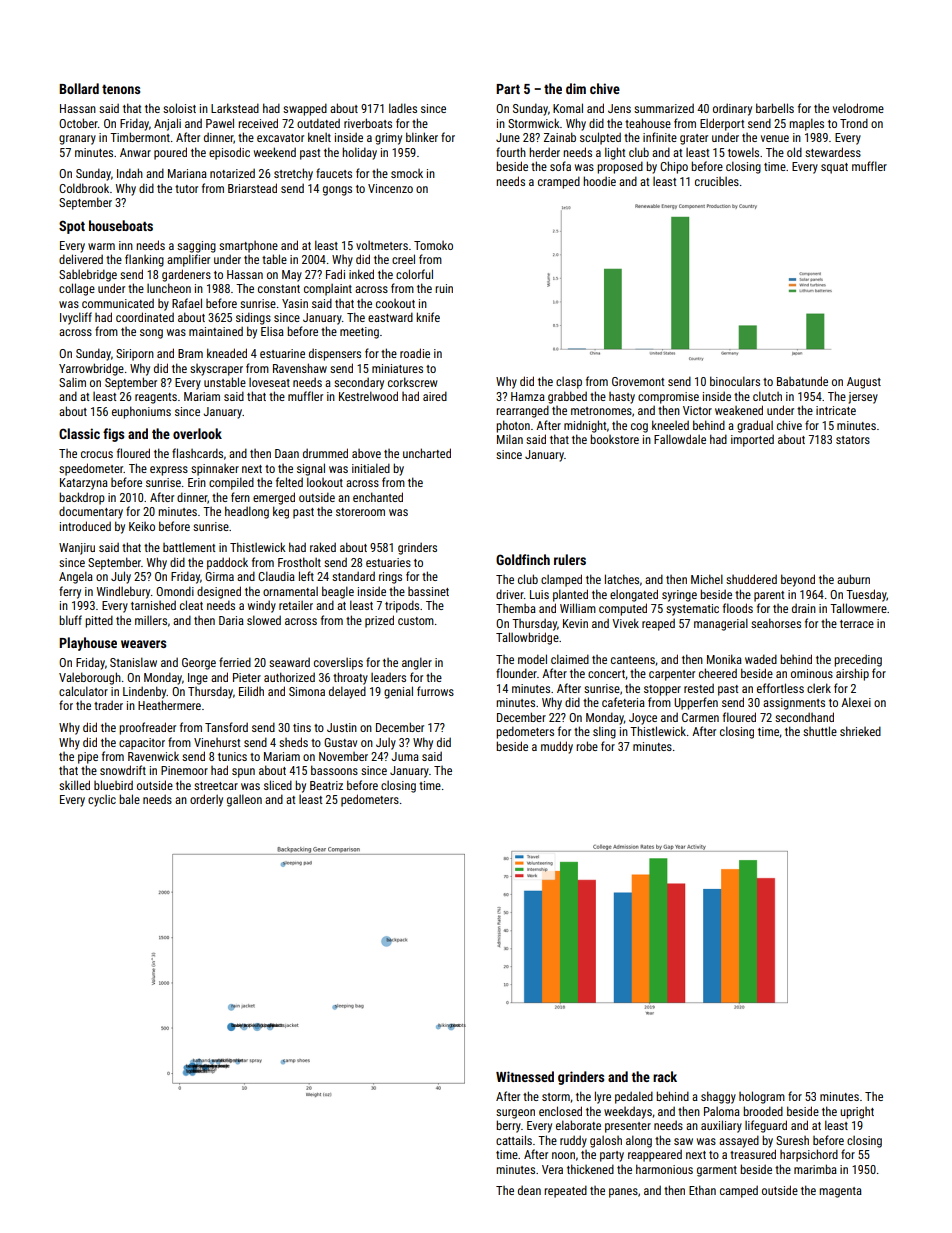 This page has height=1233, width=952. Describe the element at coordinates (169, 471) in the page. I see `express` at that location.
